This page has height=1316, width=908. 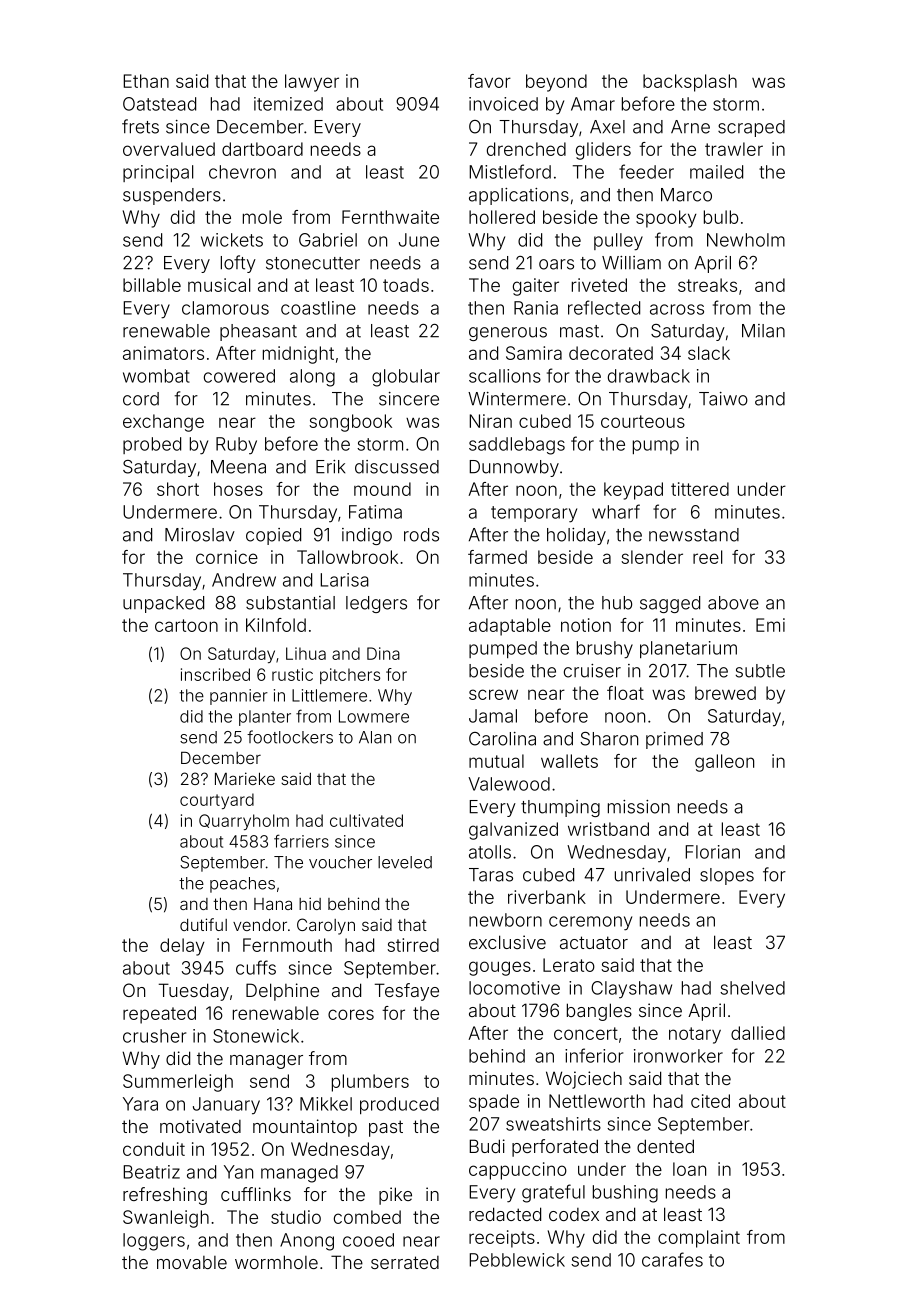 I want to click on Dina, so click(x=383, y=653).
